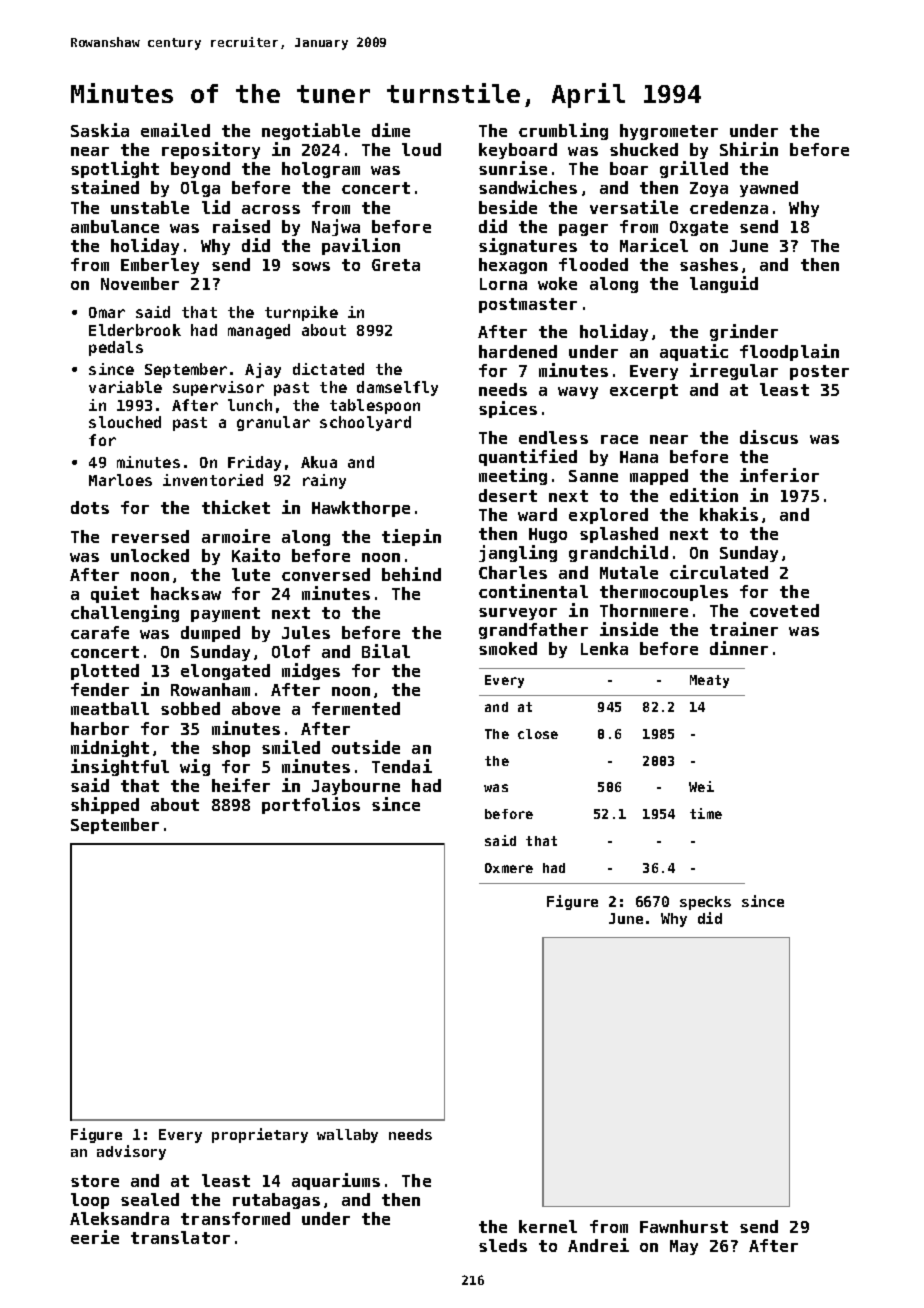 Image resolution: width=924 pixels, height=1308 pixels. I want to click on specks, so click(705, 903).
